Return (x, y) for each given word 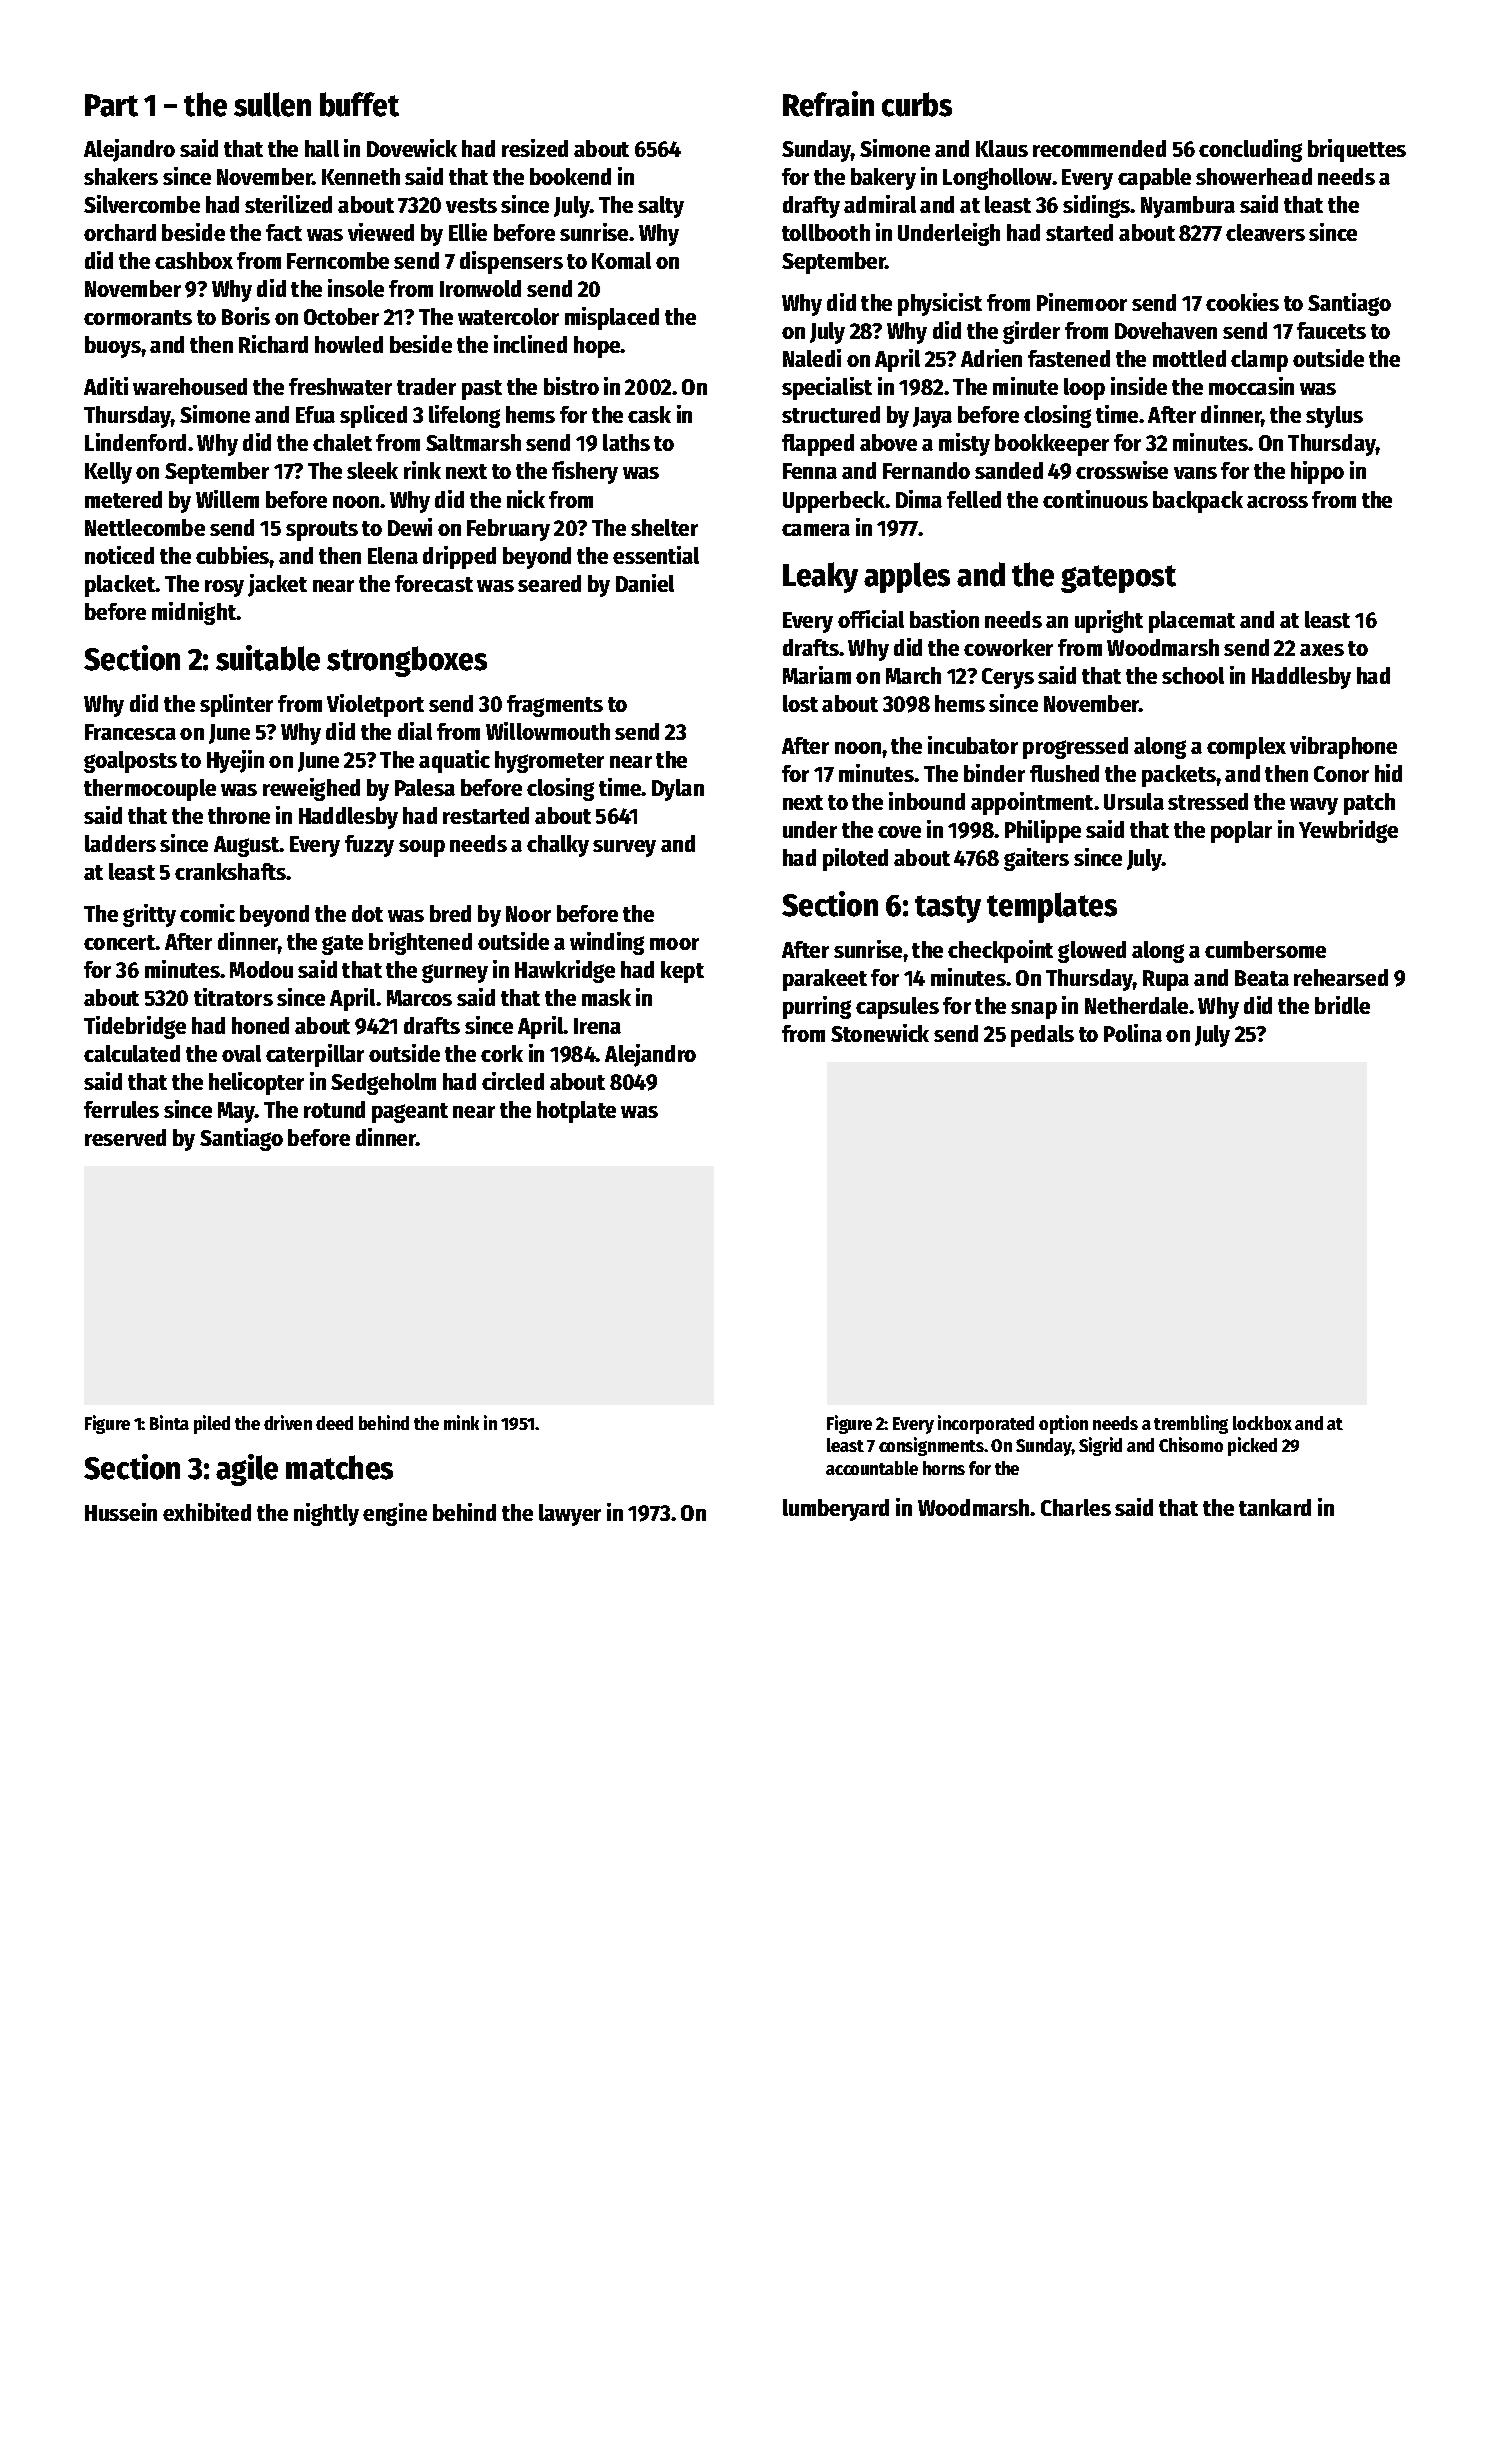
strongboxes (407, 661)
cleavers (1265, 232)
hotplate (576, 1112)
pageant (410, 1113)
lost (800, 703)
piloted (855, 859)
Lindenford (135, 442)
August (247, 846)
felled (974, 499)
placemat (1192, 622)
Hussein (121, 1512)
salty (661, 207)
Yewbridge (1348, 831)
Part (111, 105)
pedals (1042, 1036)
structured (831, 414)
